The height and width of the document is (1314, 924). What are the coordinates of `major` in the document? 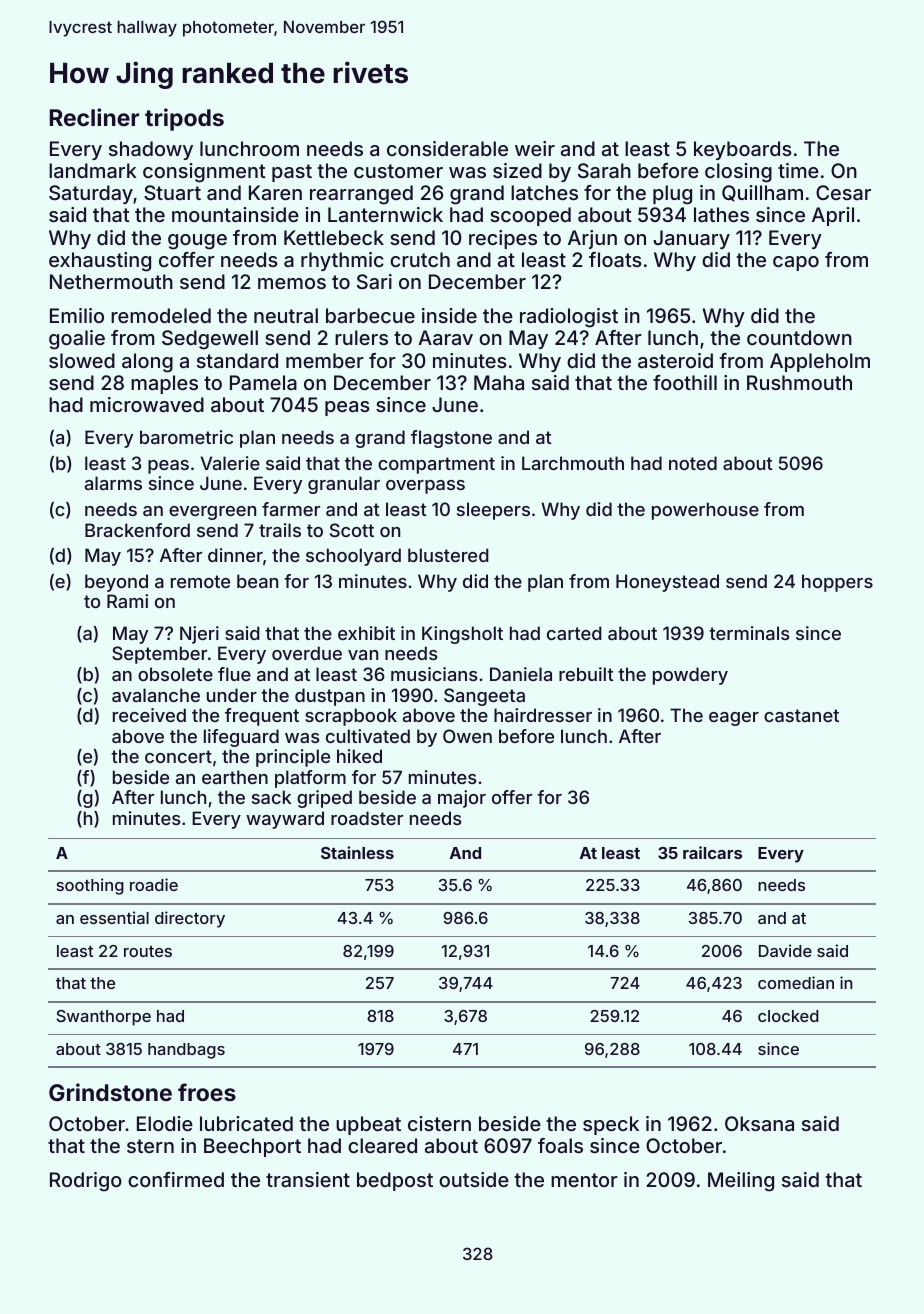 It's located at (462, 799).
